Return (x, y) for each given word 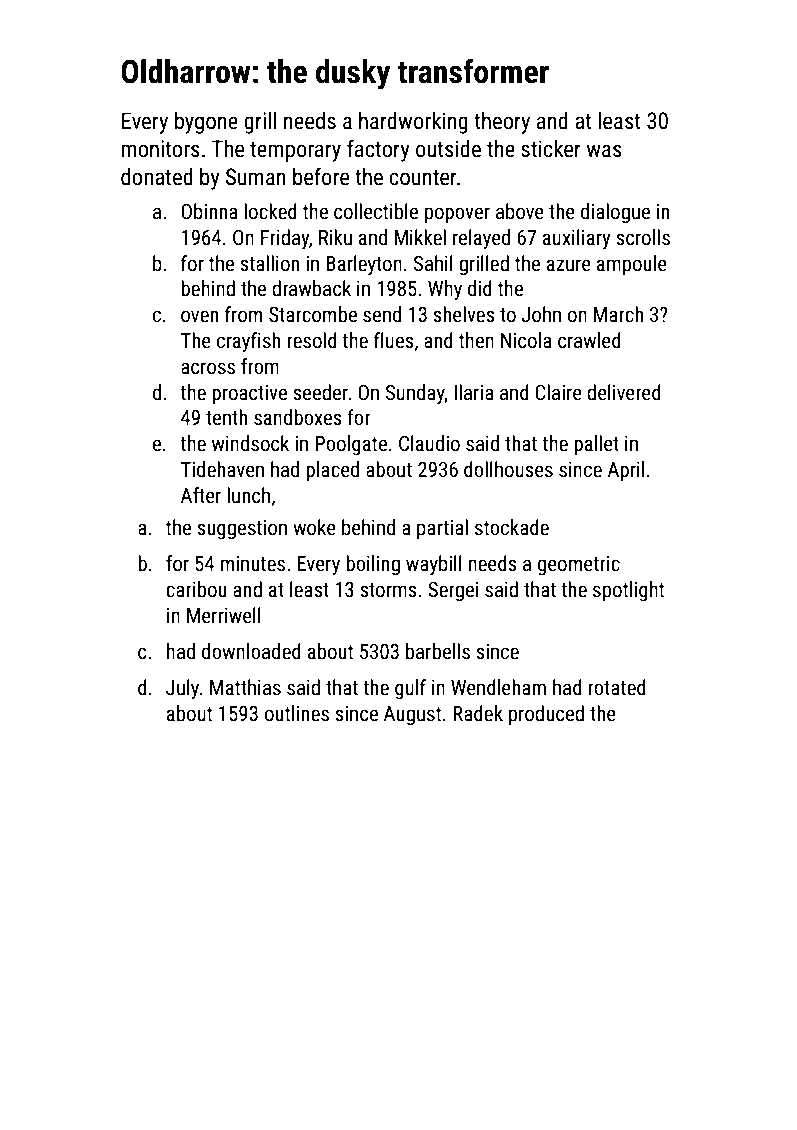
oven (199, 316)
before (321, 176)
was (604, 151)
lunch (248, 495)
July (182, 689)
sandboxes (298, 417)
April (626, 471)
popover (457, 215)
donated (157, 177)
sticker (551, 149)
